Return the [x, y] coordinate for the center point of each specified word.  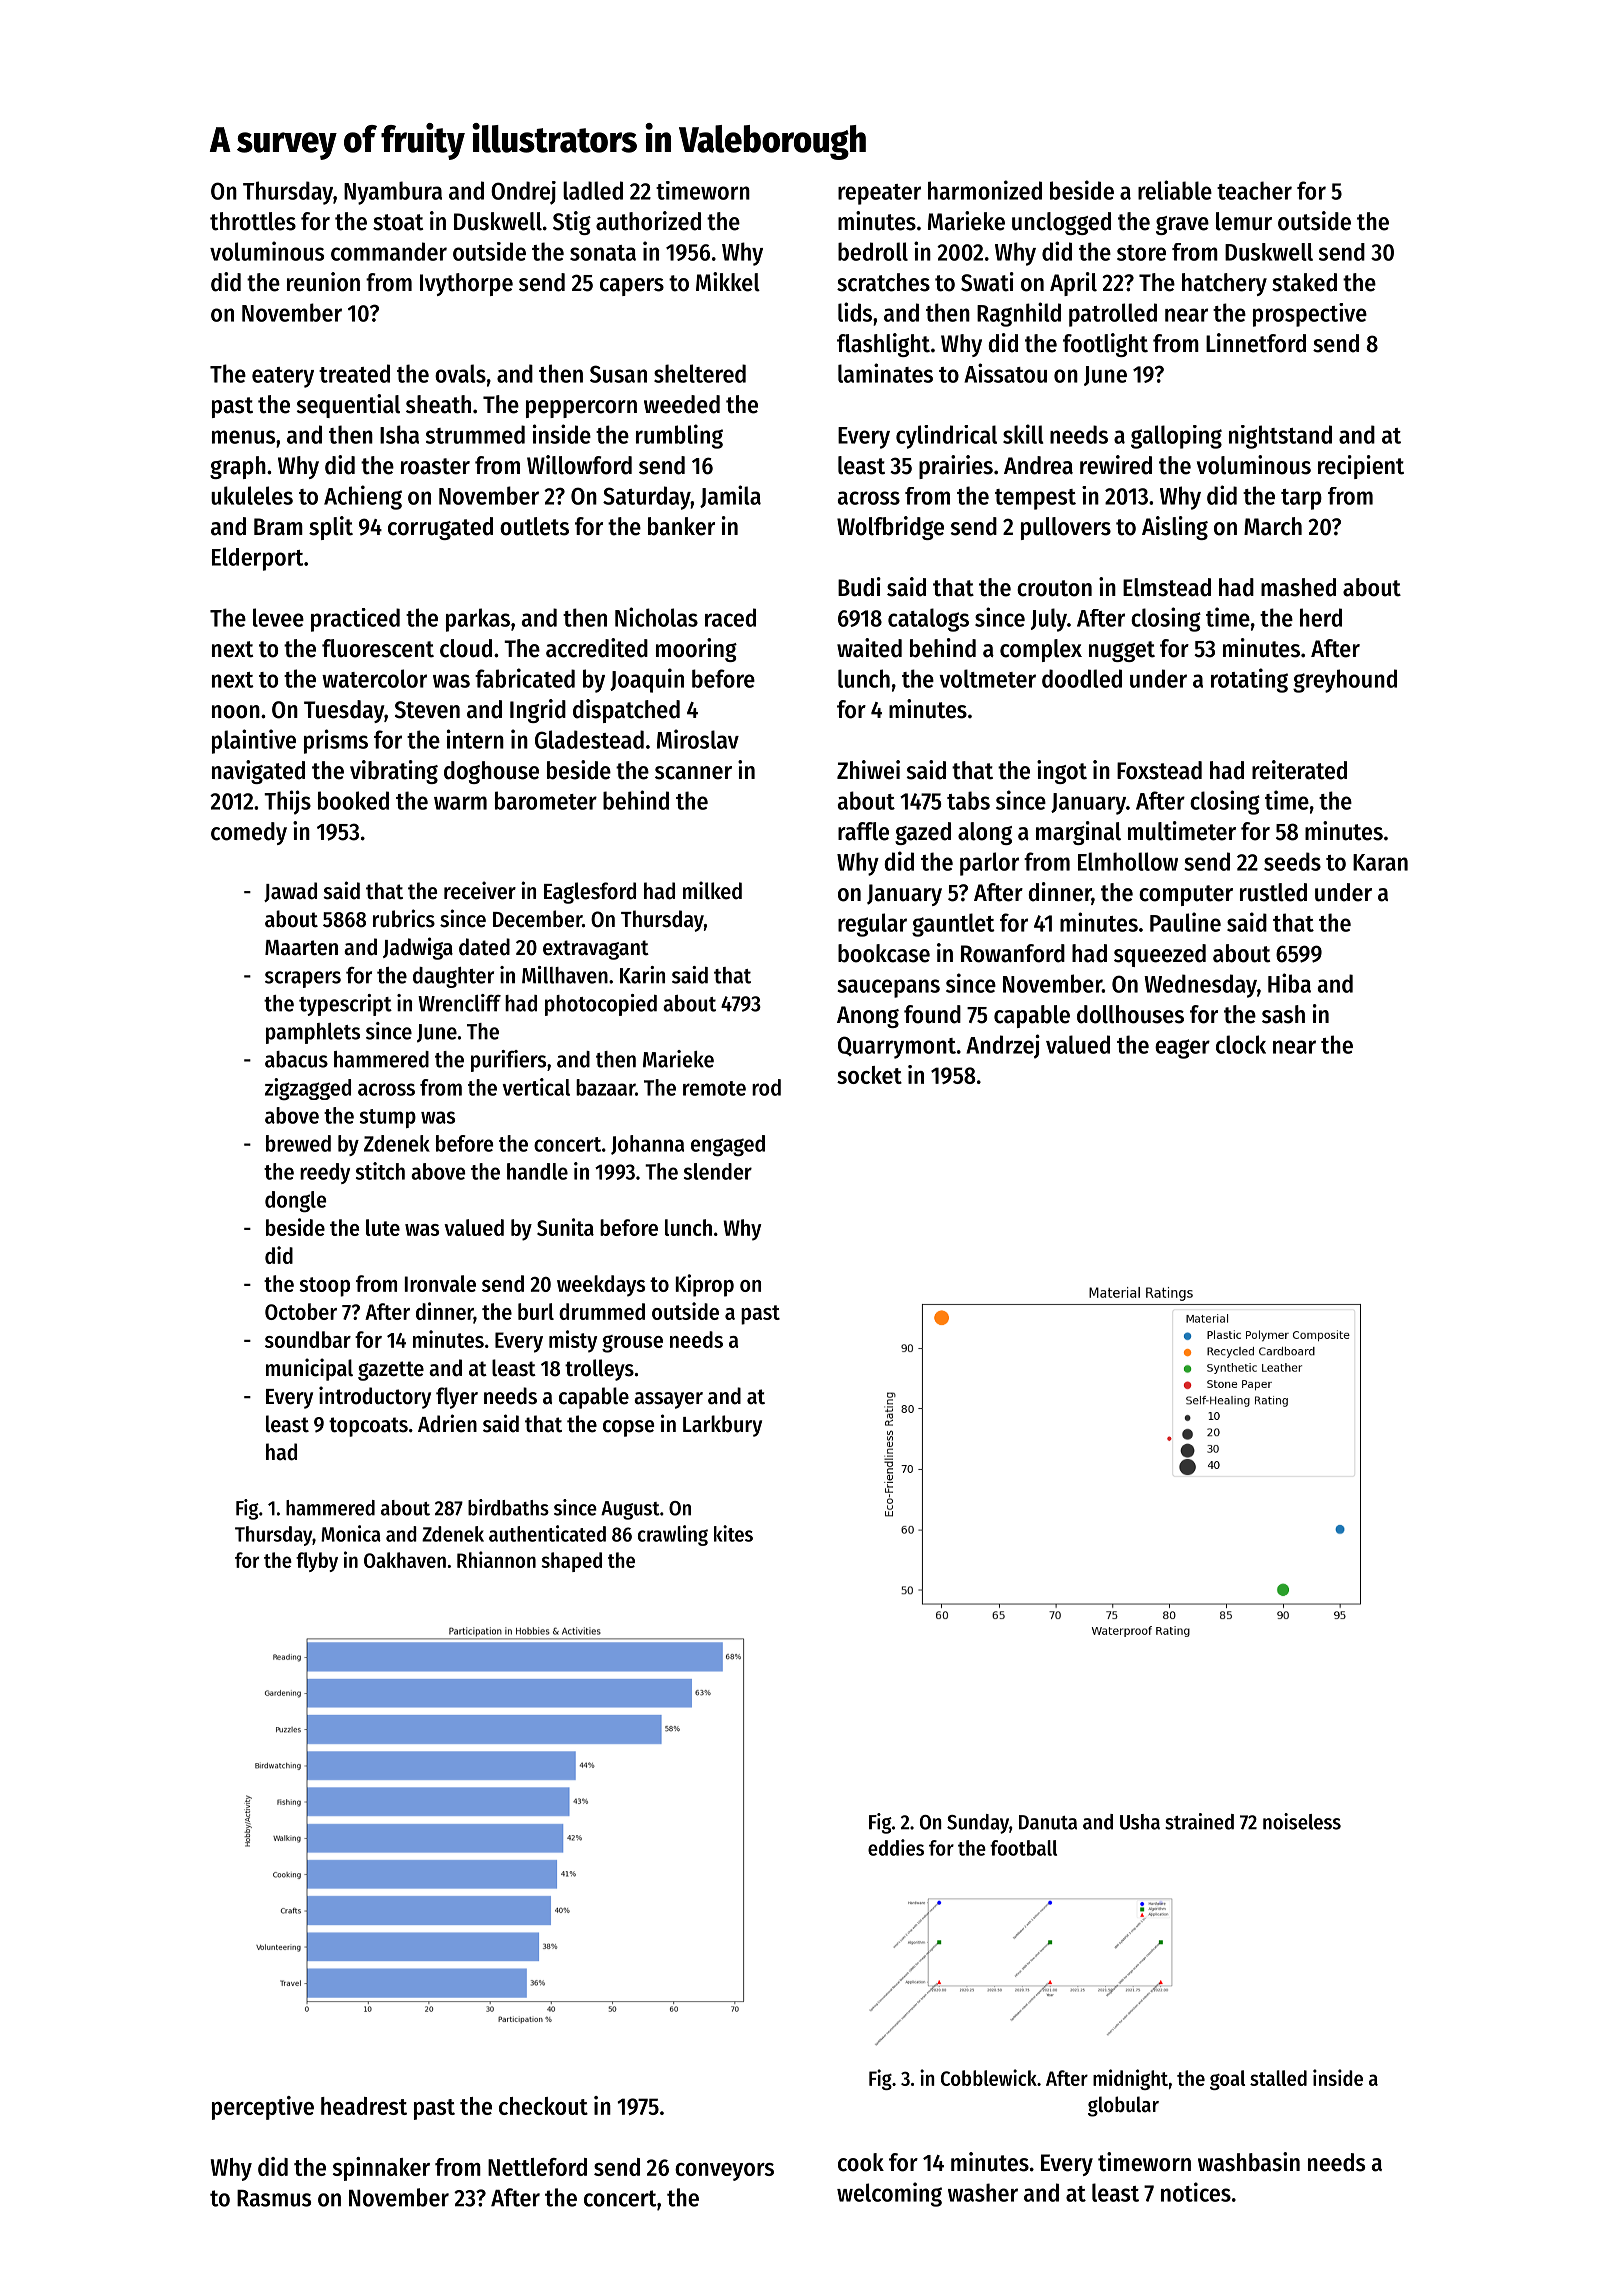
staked [1304, 282]
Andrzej [1003, 1046]
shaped [571, 1562]
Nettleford [537, 2167]
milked [712, 890]
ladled [593, 190]
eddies [896, 1847]
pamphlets [313, 1033]
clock [1241, 1044]
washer [983, 2192]
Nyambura [393, 193]
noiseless [1302, 1821]
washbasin [1249, 2162]
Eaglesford [590, 893]
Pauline [1185, 922]
